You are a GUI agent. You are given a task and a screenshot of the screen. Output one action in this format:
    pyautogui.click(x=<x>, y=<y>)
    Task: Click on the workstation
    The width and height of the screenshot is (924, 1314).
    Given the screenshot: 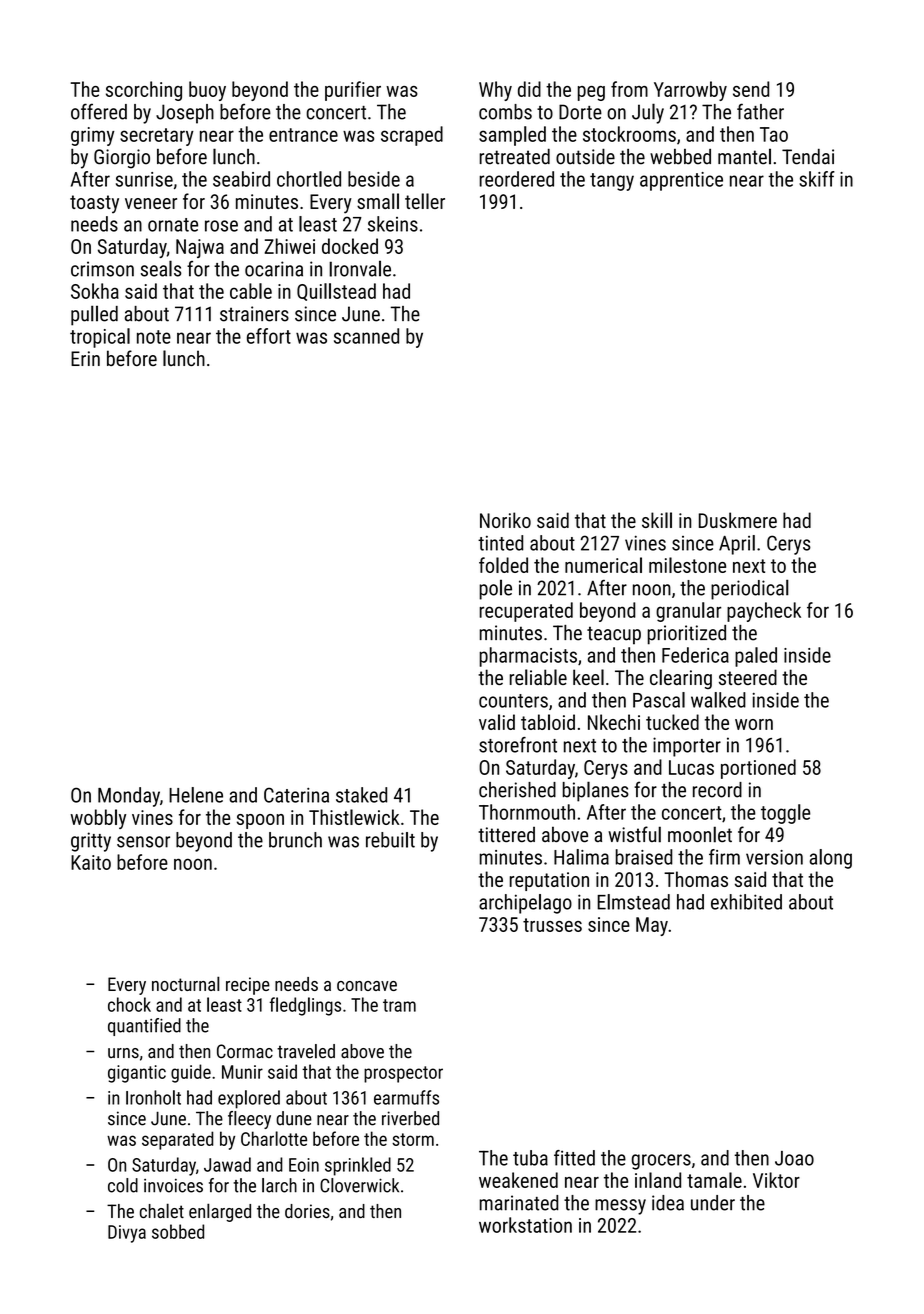 What is the action you would take?
    pyautogui.click(x=525, y=1225)
